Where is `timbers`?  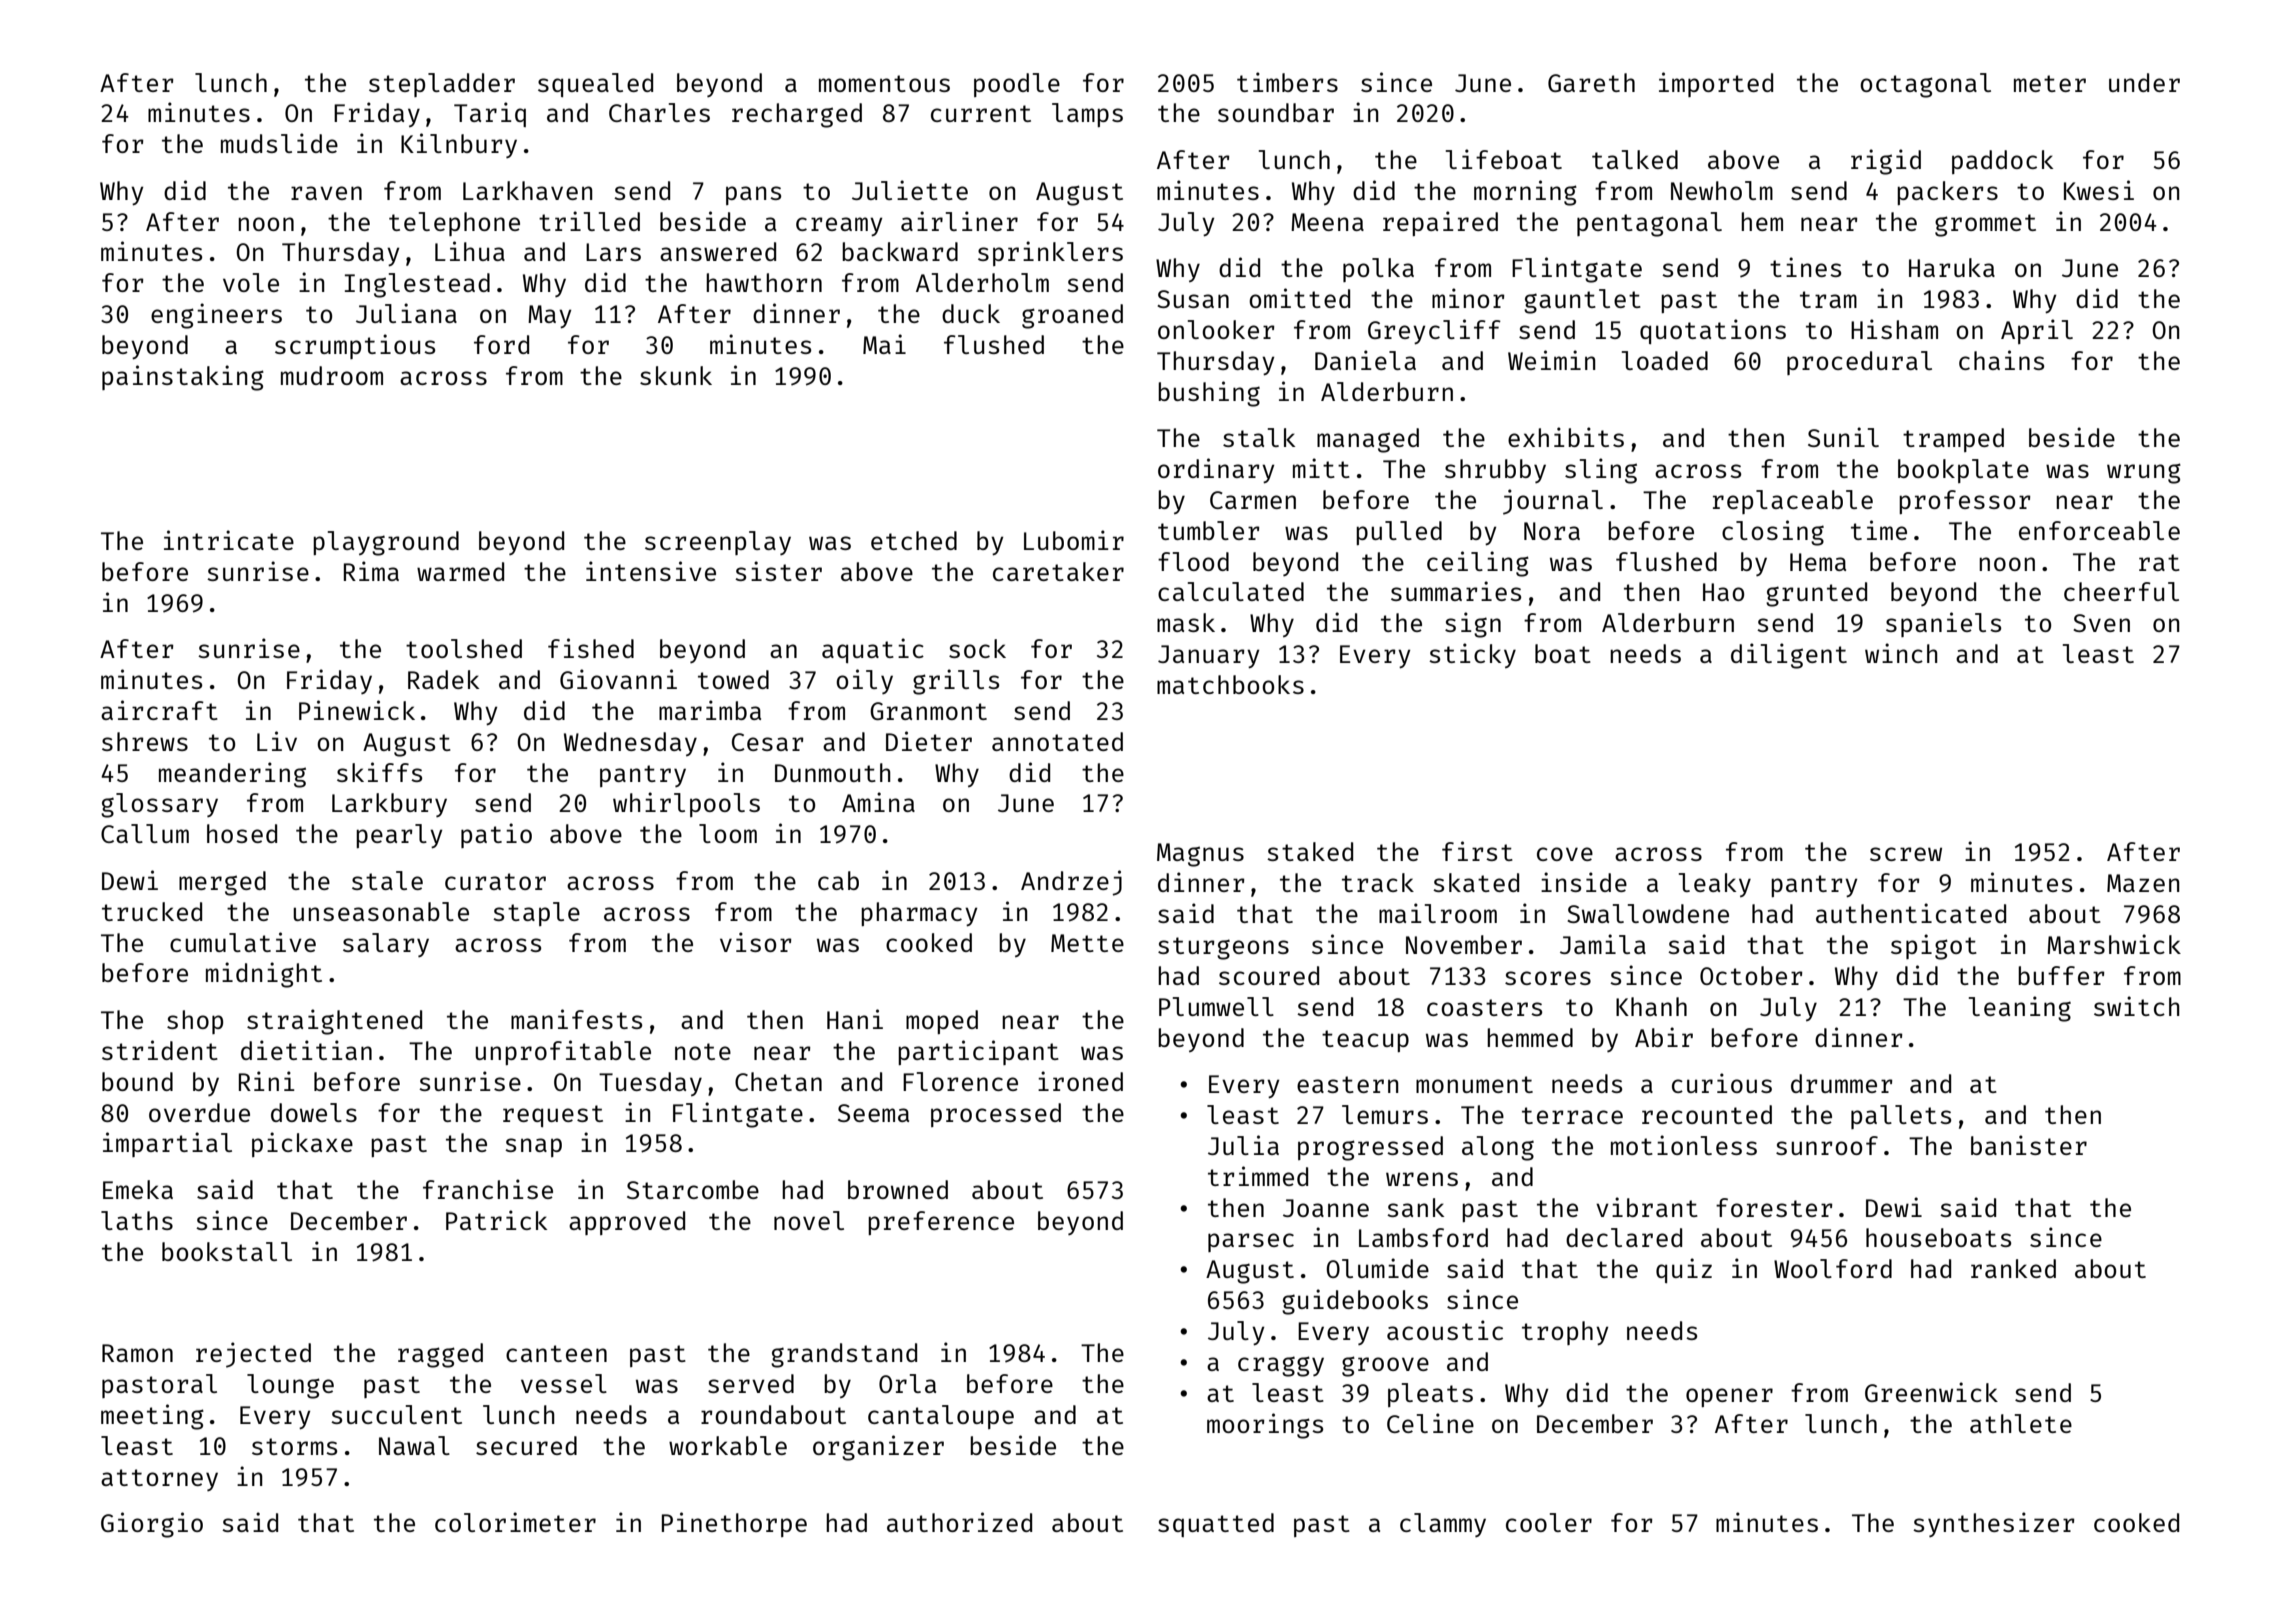
timbers is located at coordinates (1287, 82).
